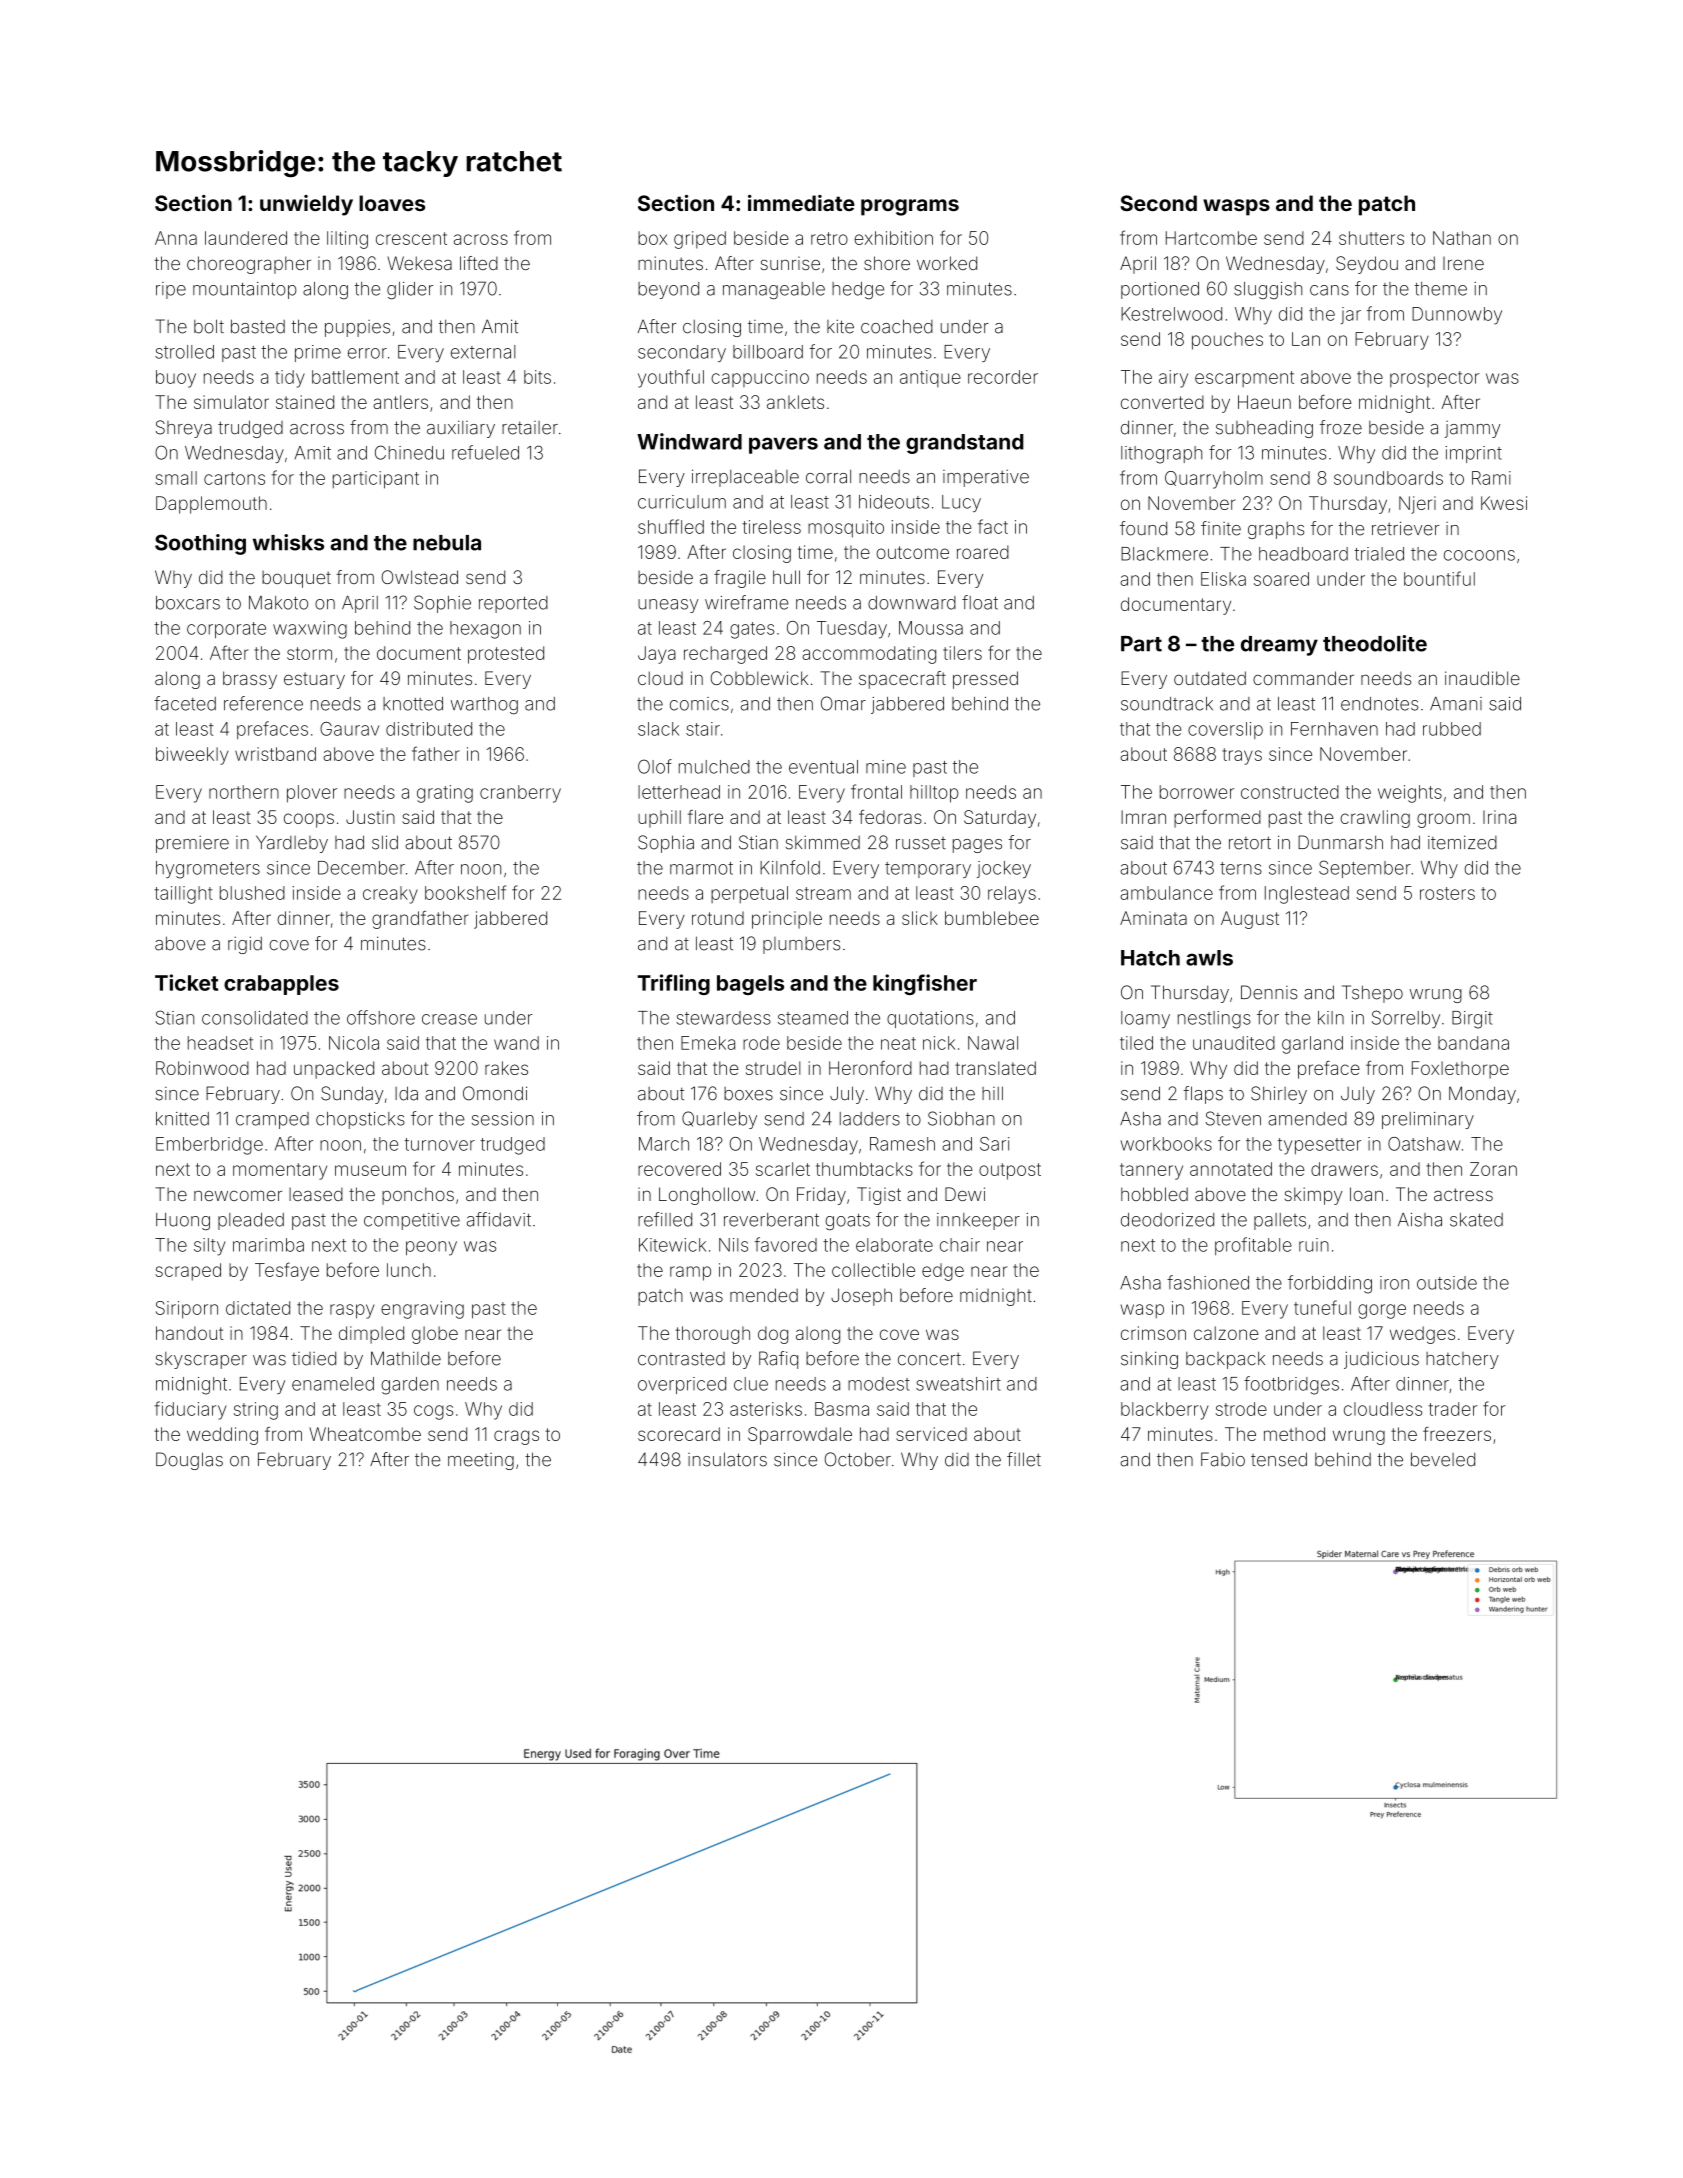  Describe the element at coordinates (873, 1270) in the screenshot. I see `collectible` at that location.
